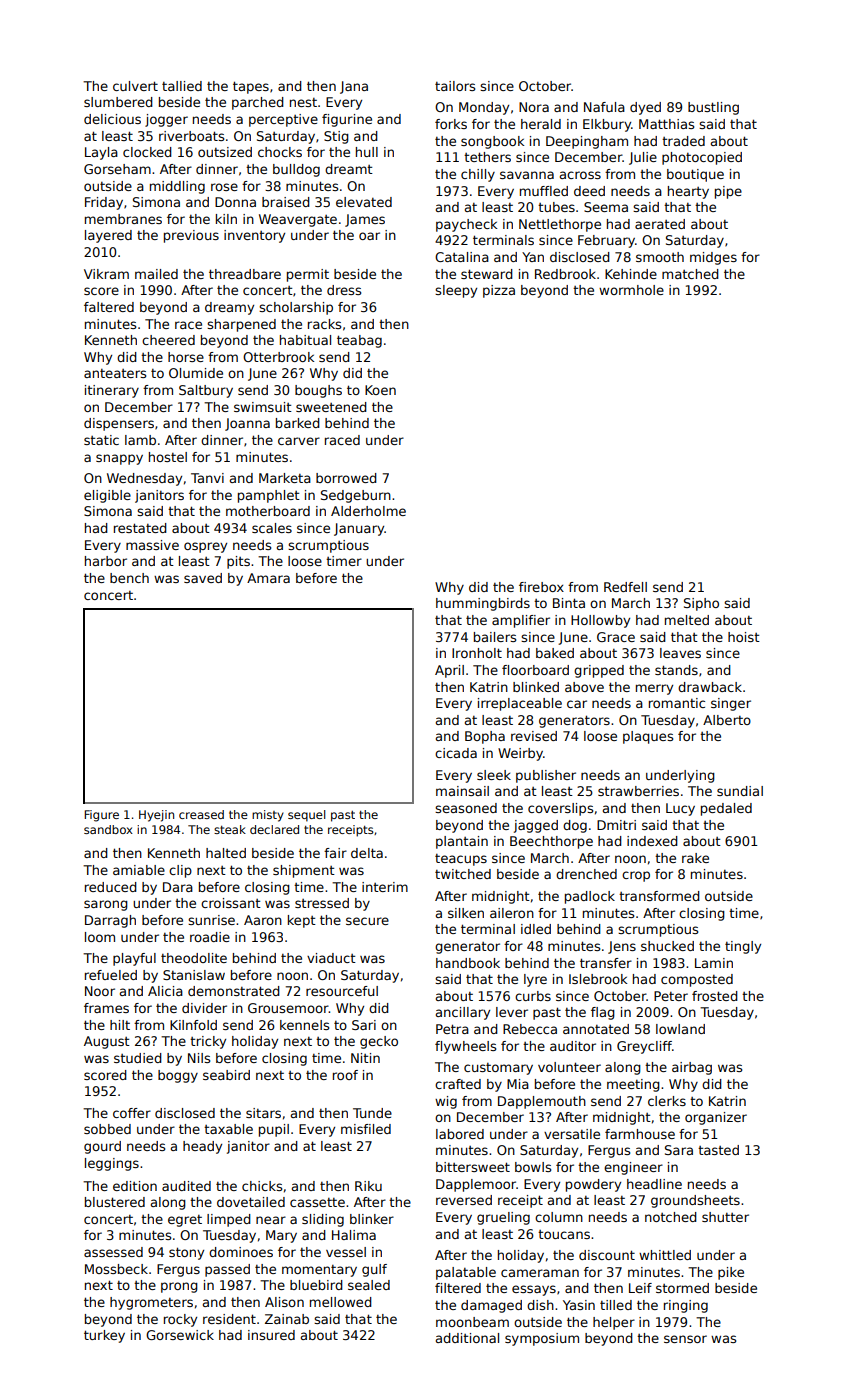  Describe the element at coordinates (551, 842) in the page. I see `Beechthorpe` at that location.
